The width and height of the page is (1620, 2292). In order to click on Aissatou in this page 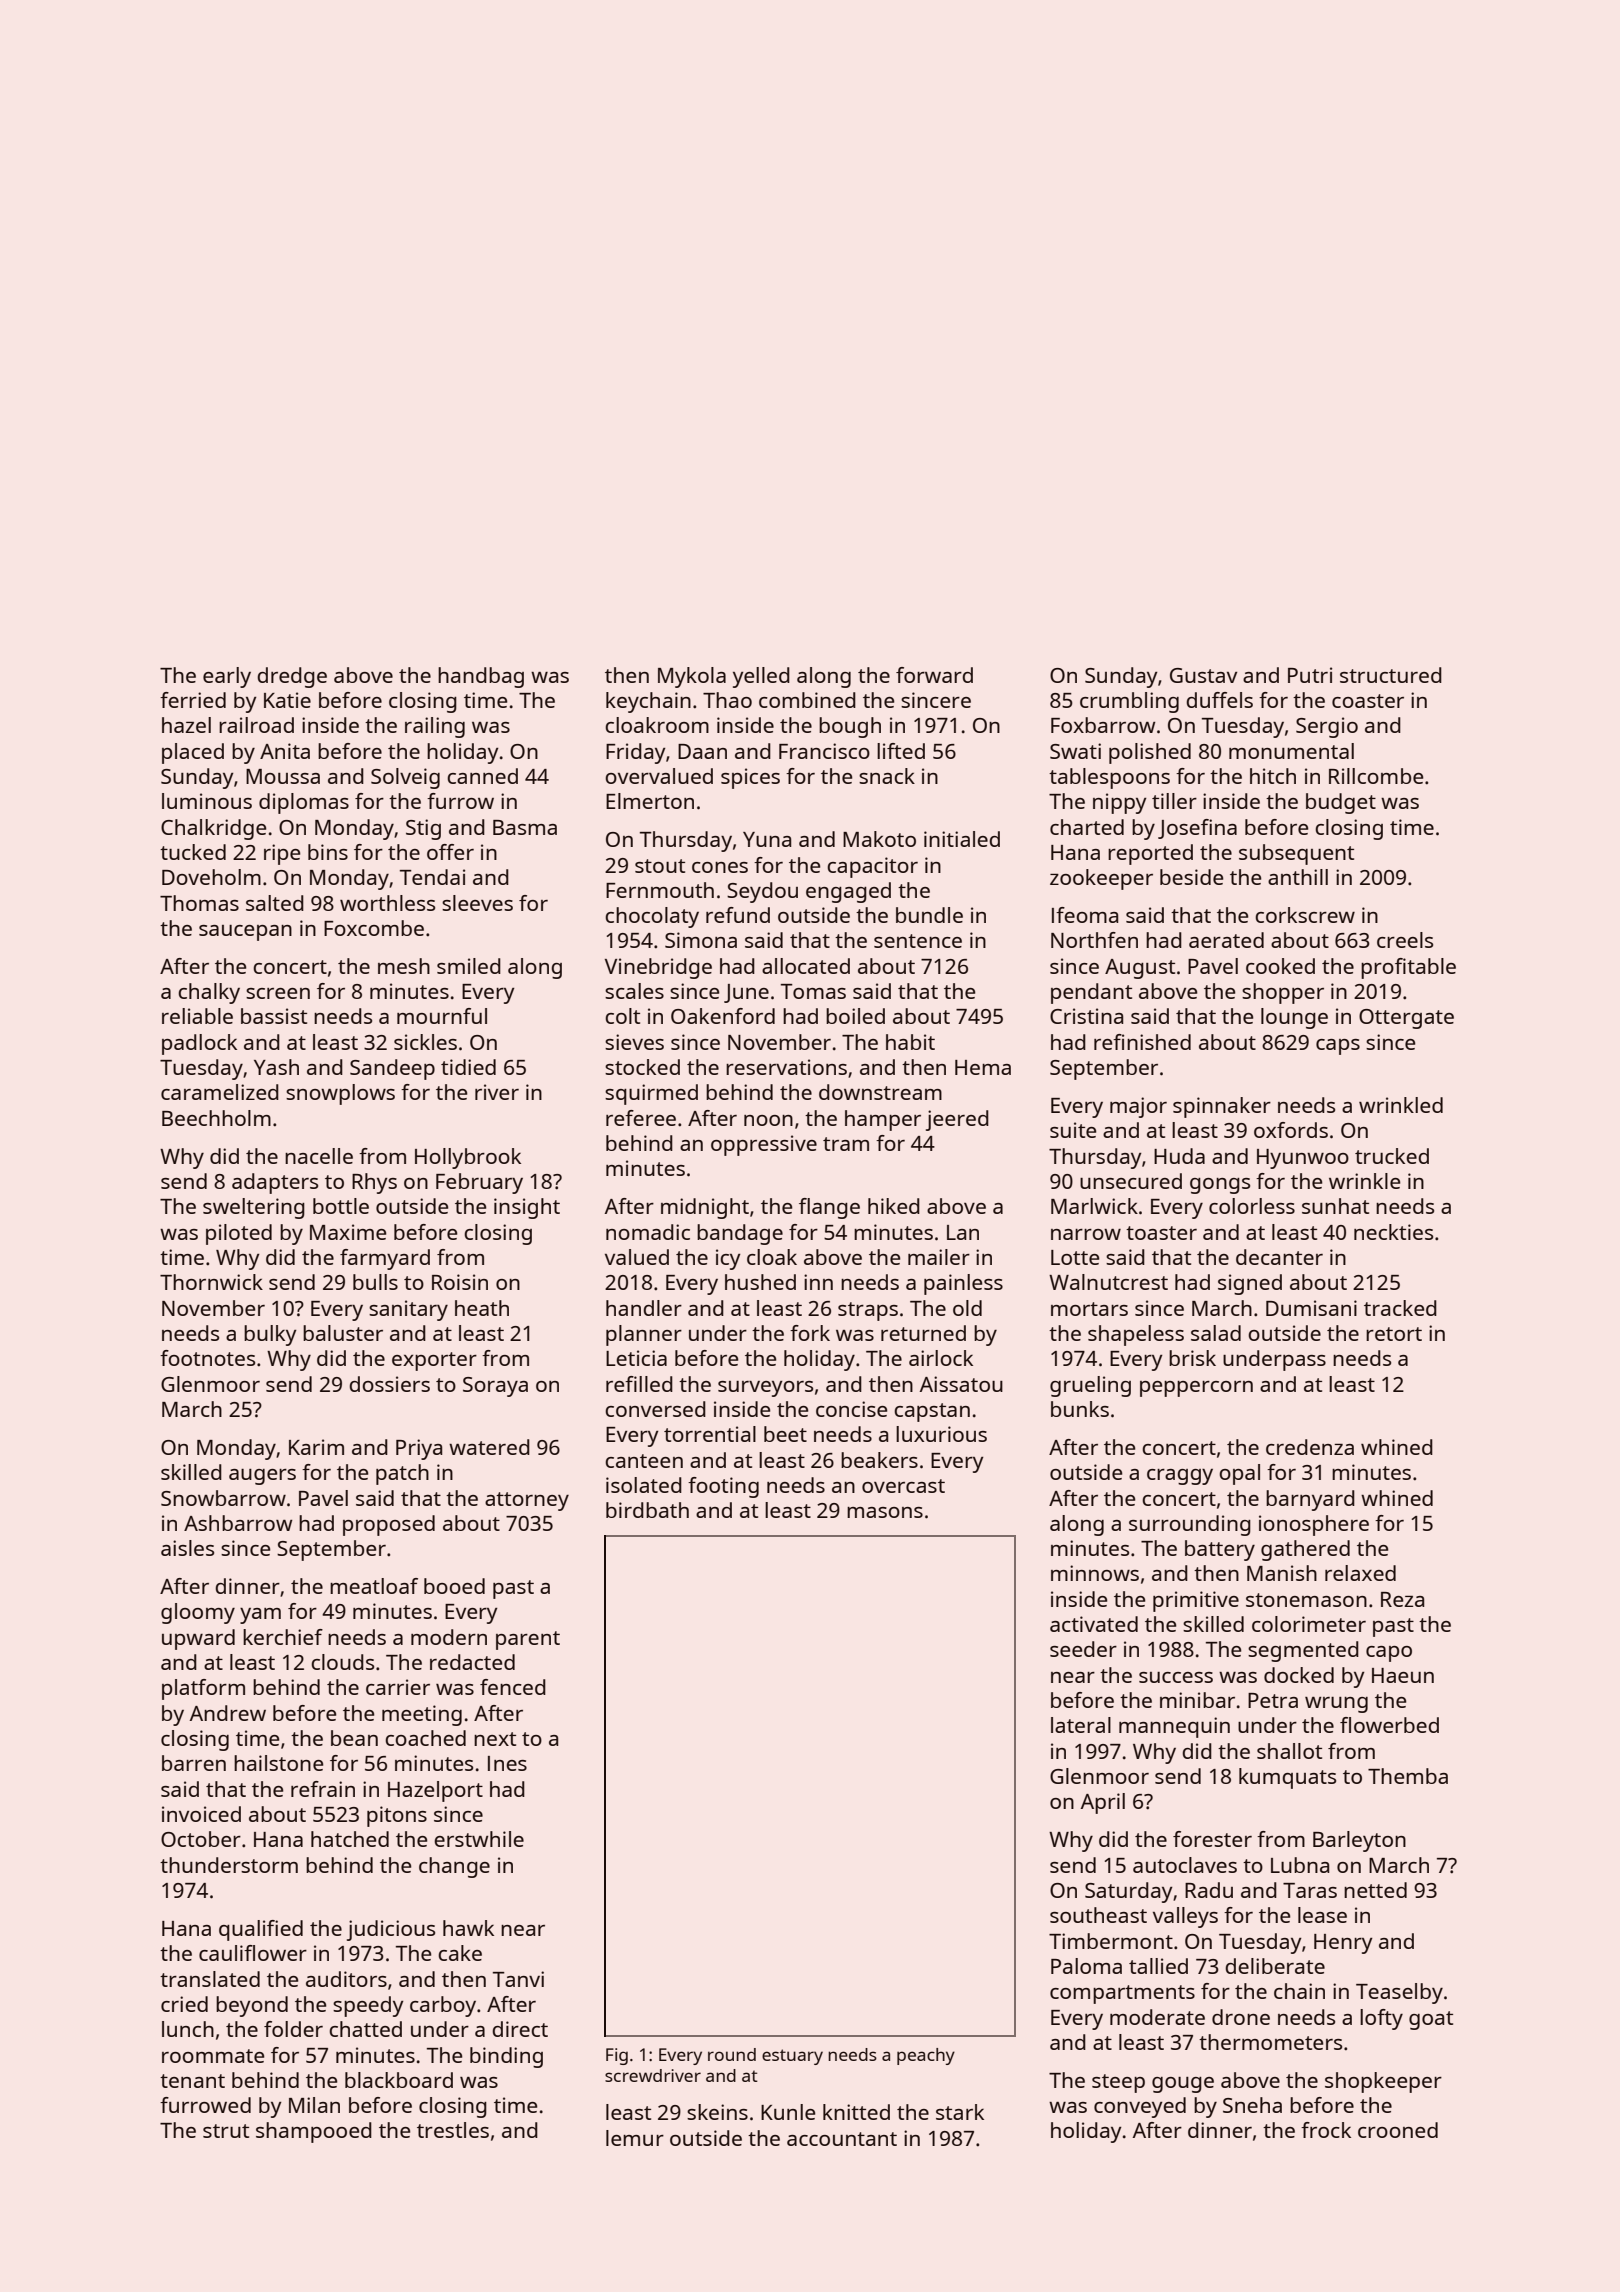, I will do `click(961, 1384)`.
